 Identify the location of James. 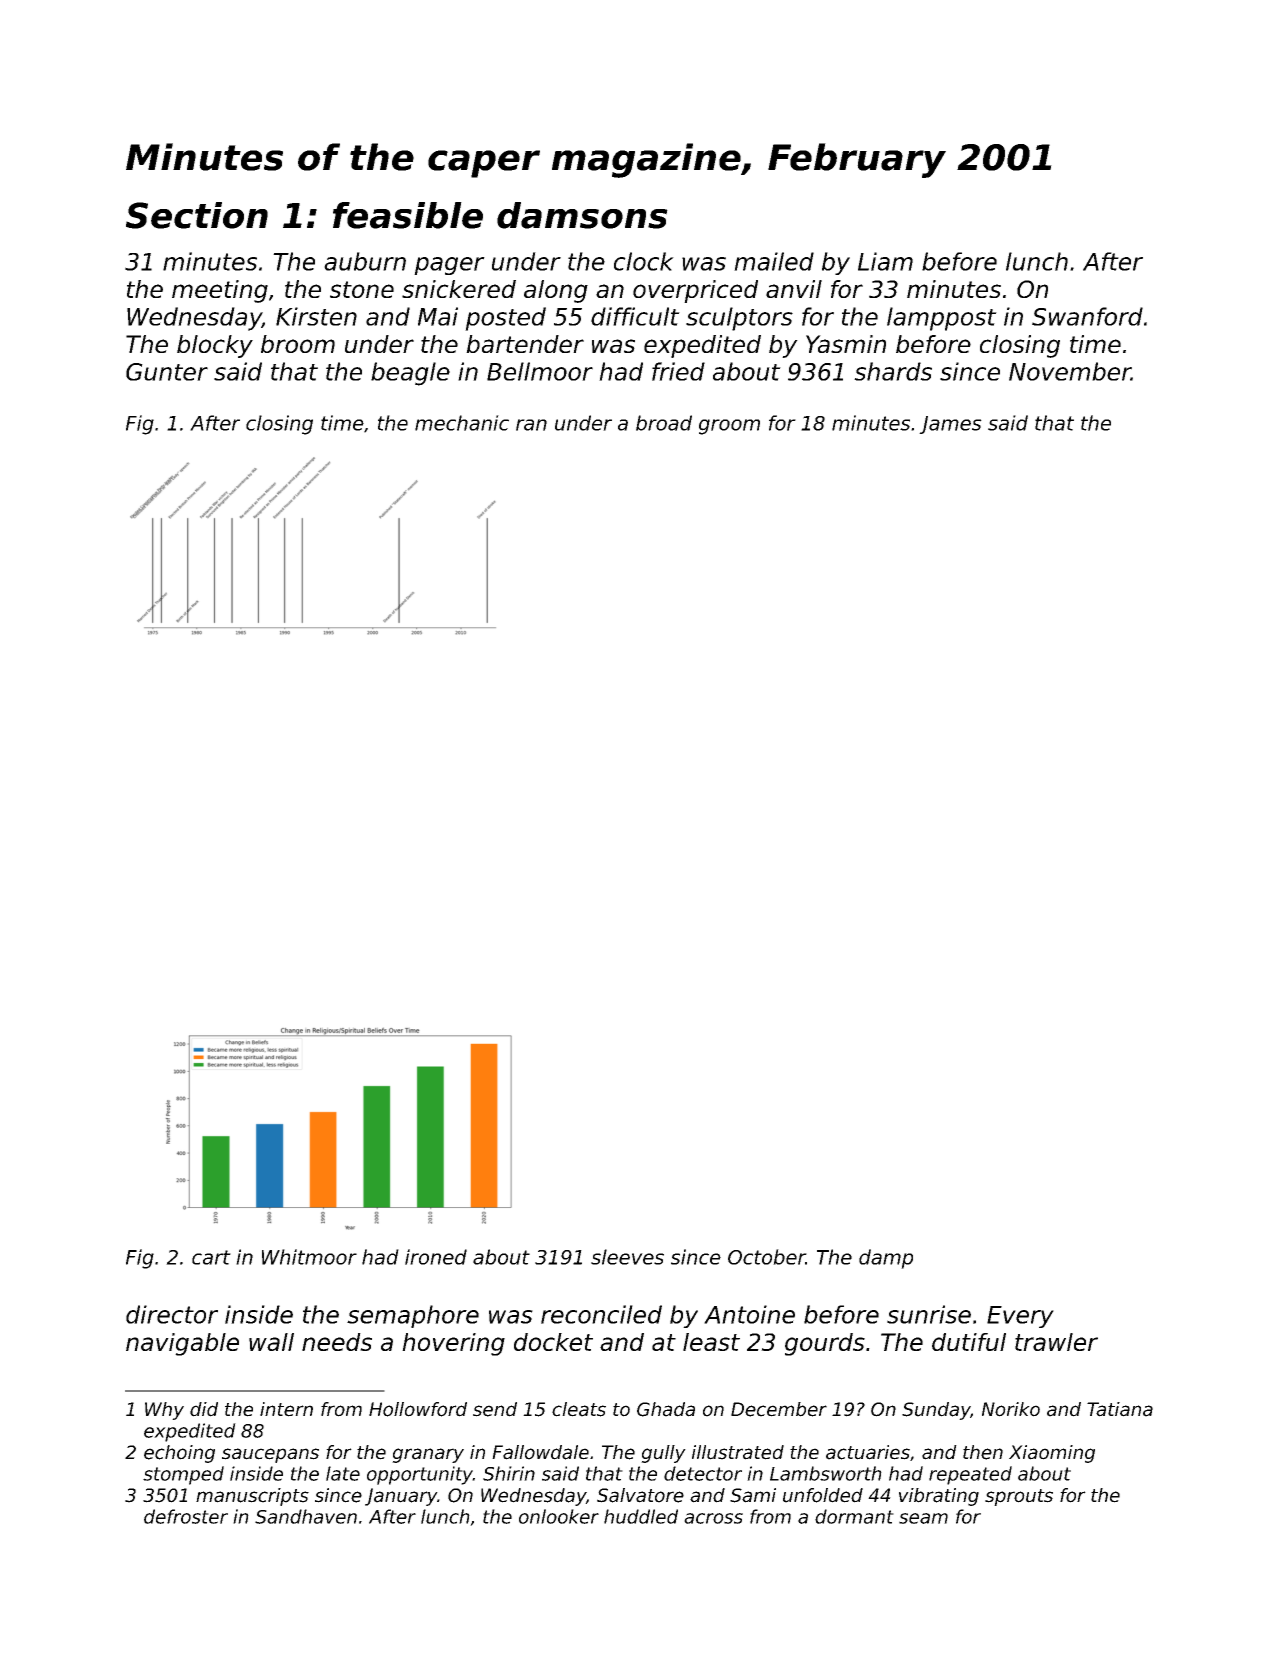
(950, 425).
